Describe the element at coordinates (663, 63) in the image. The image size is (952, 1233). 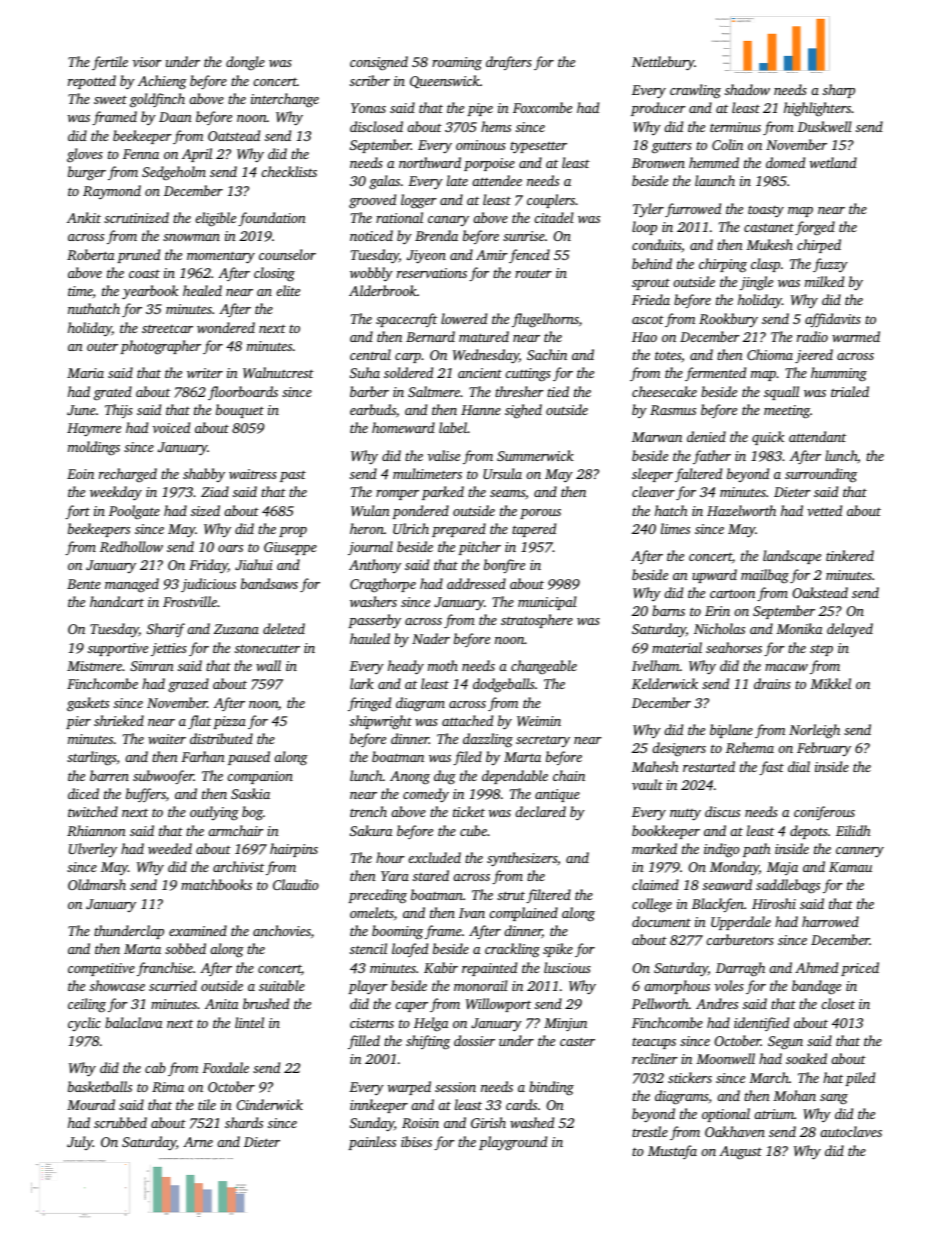
I see `Nettlebury` at that location.
